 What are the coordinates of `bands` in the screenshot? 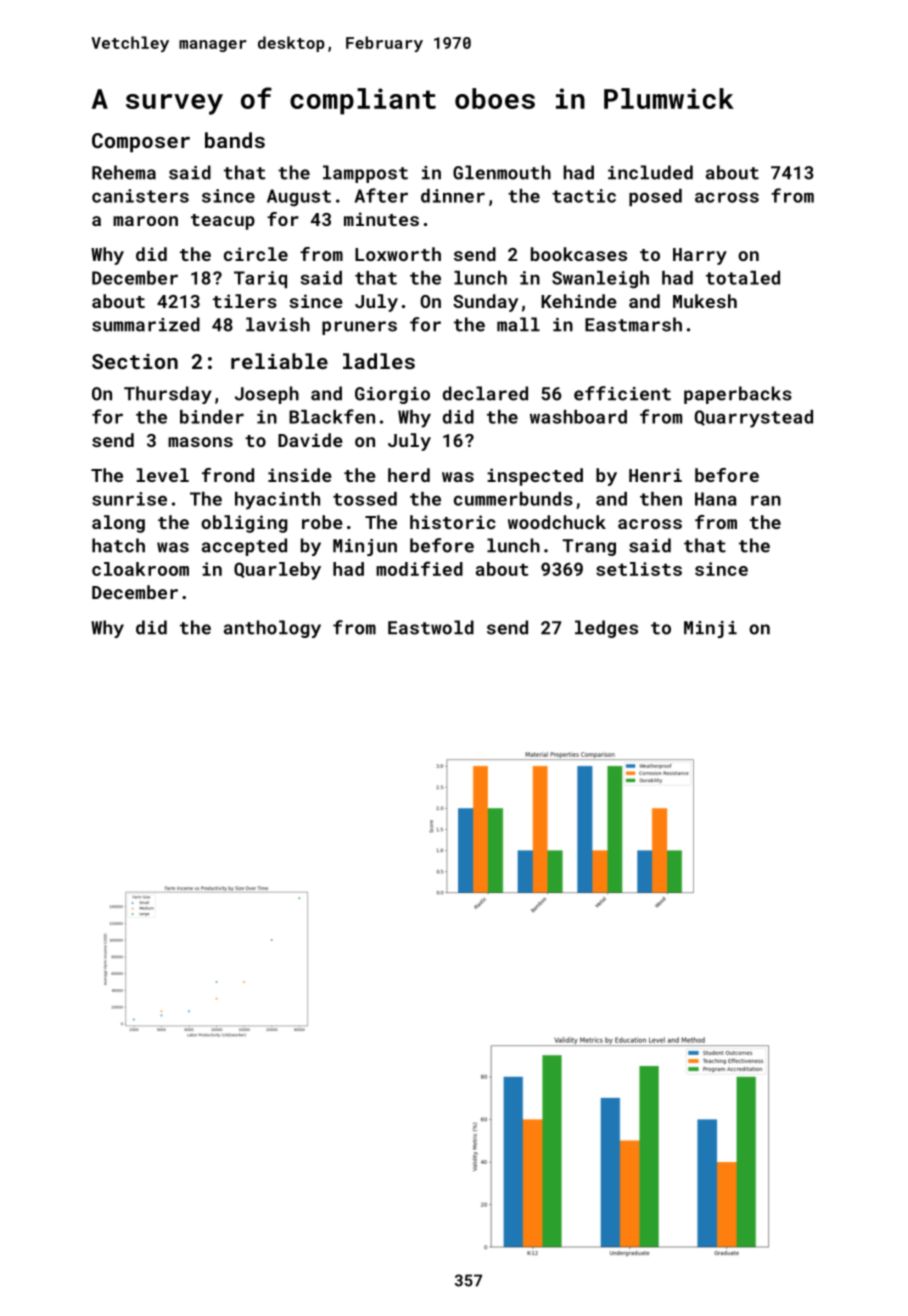 It's located at (235, 140).
